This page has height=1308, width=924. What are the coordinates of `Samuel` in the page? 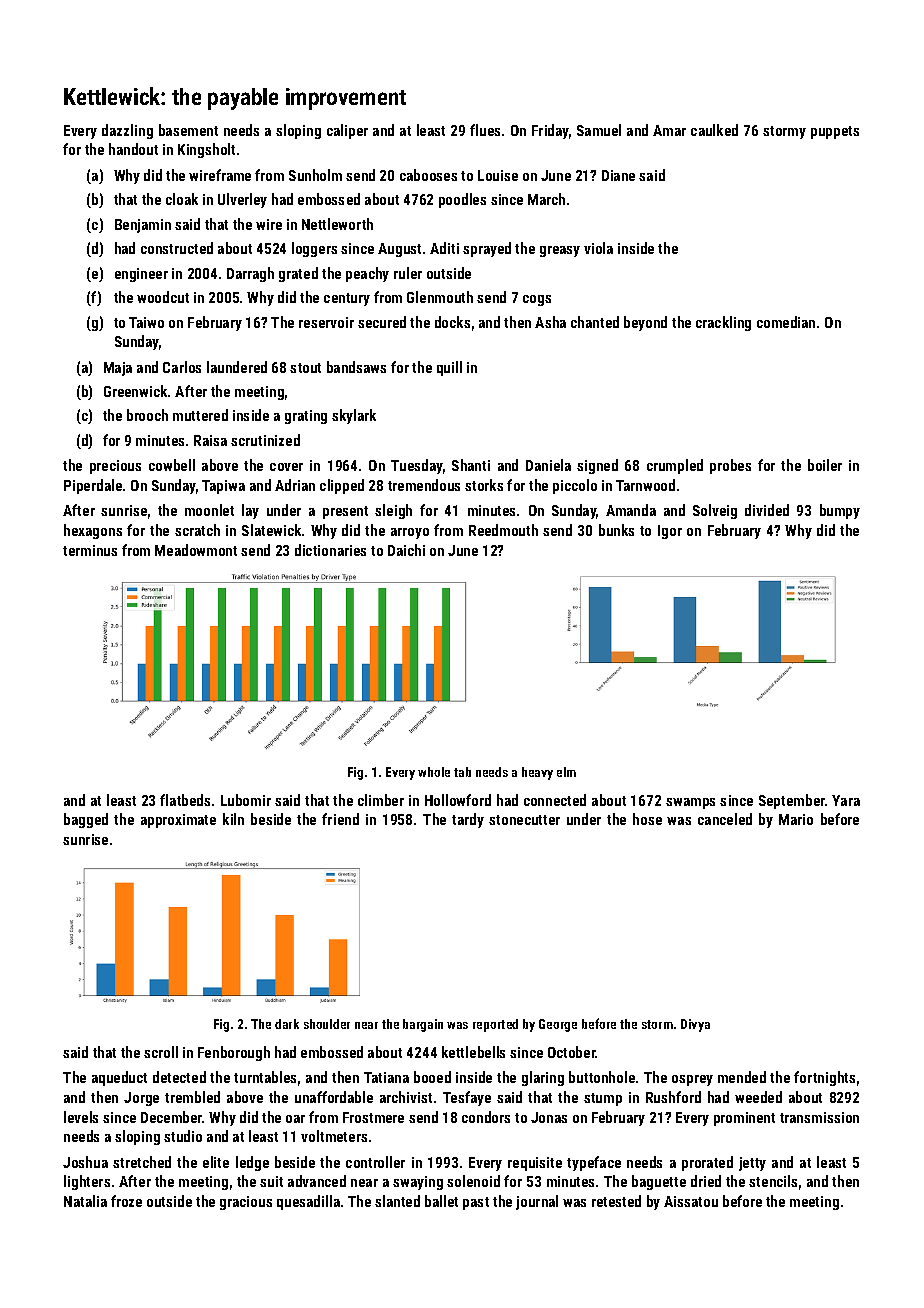 It's located at (599, 130).
